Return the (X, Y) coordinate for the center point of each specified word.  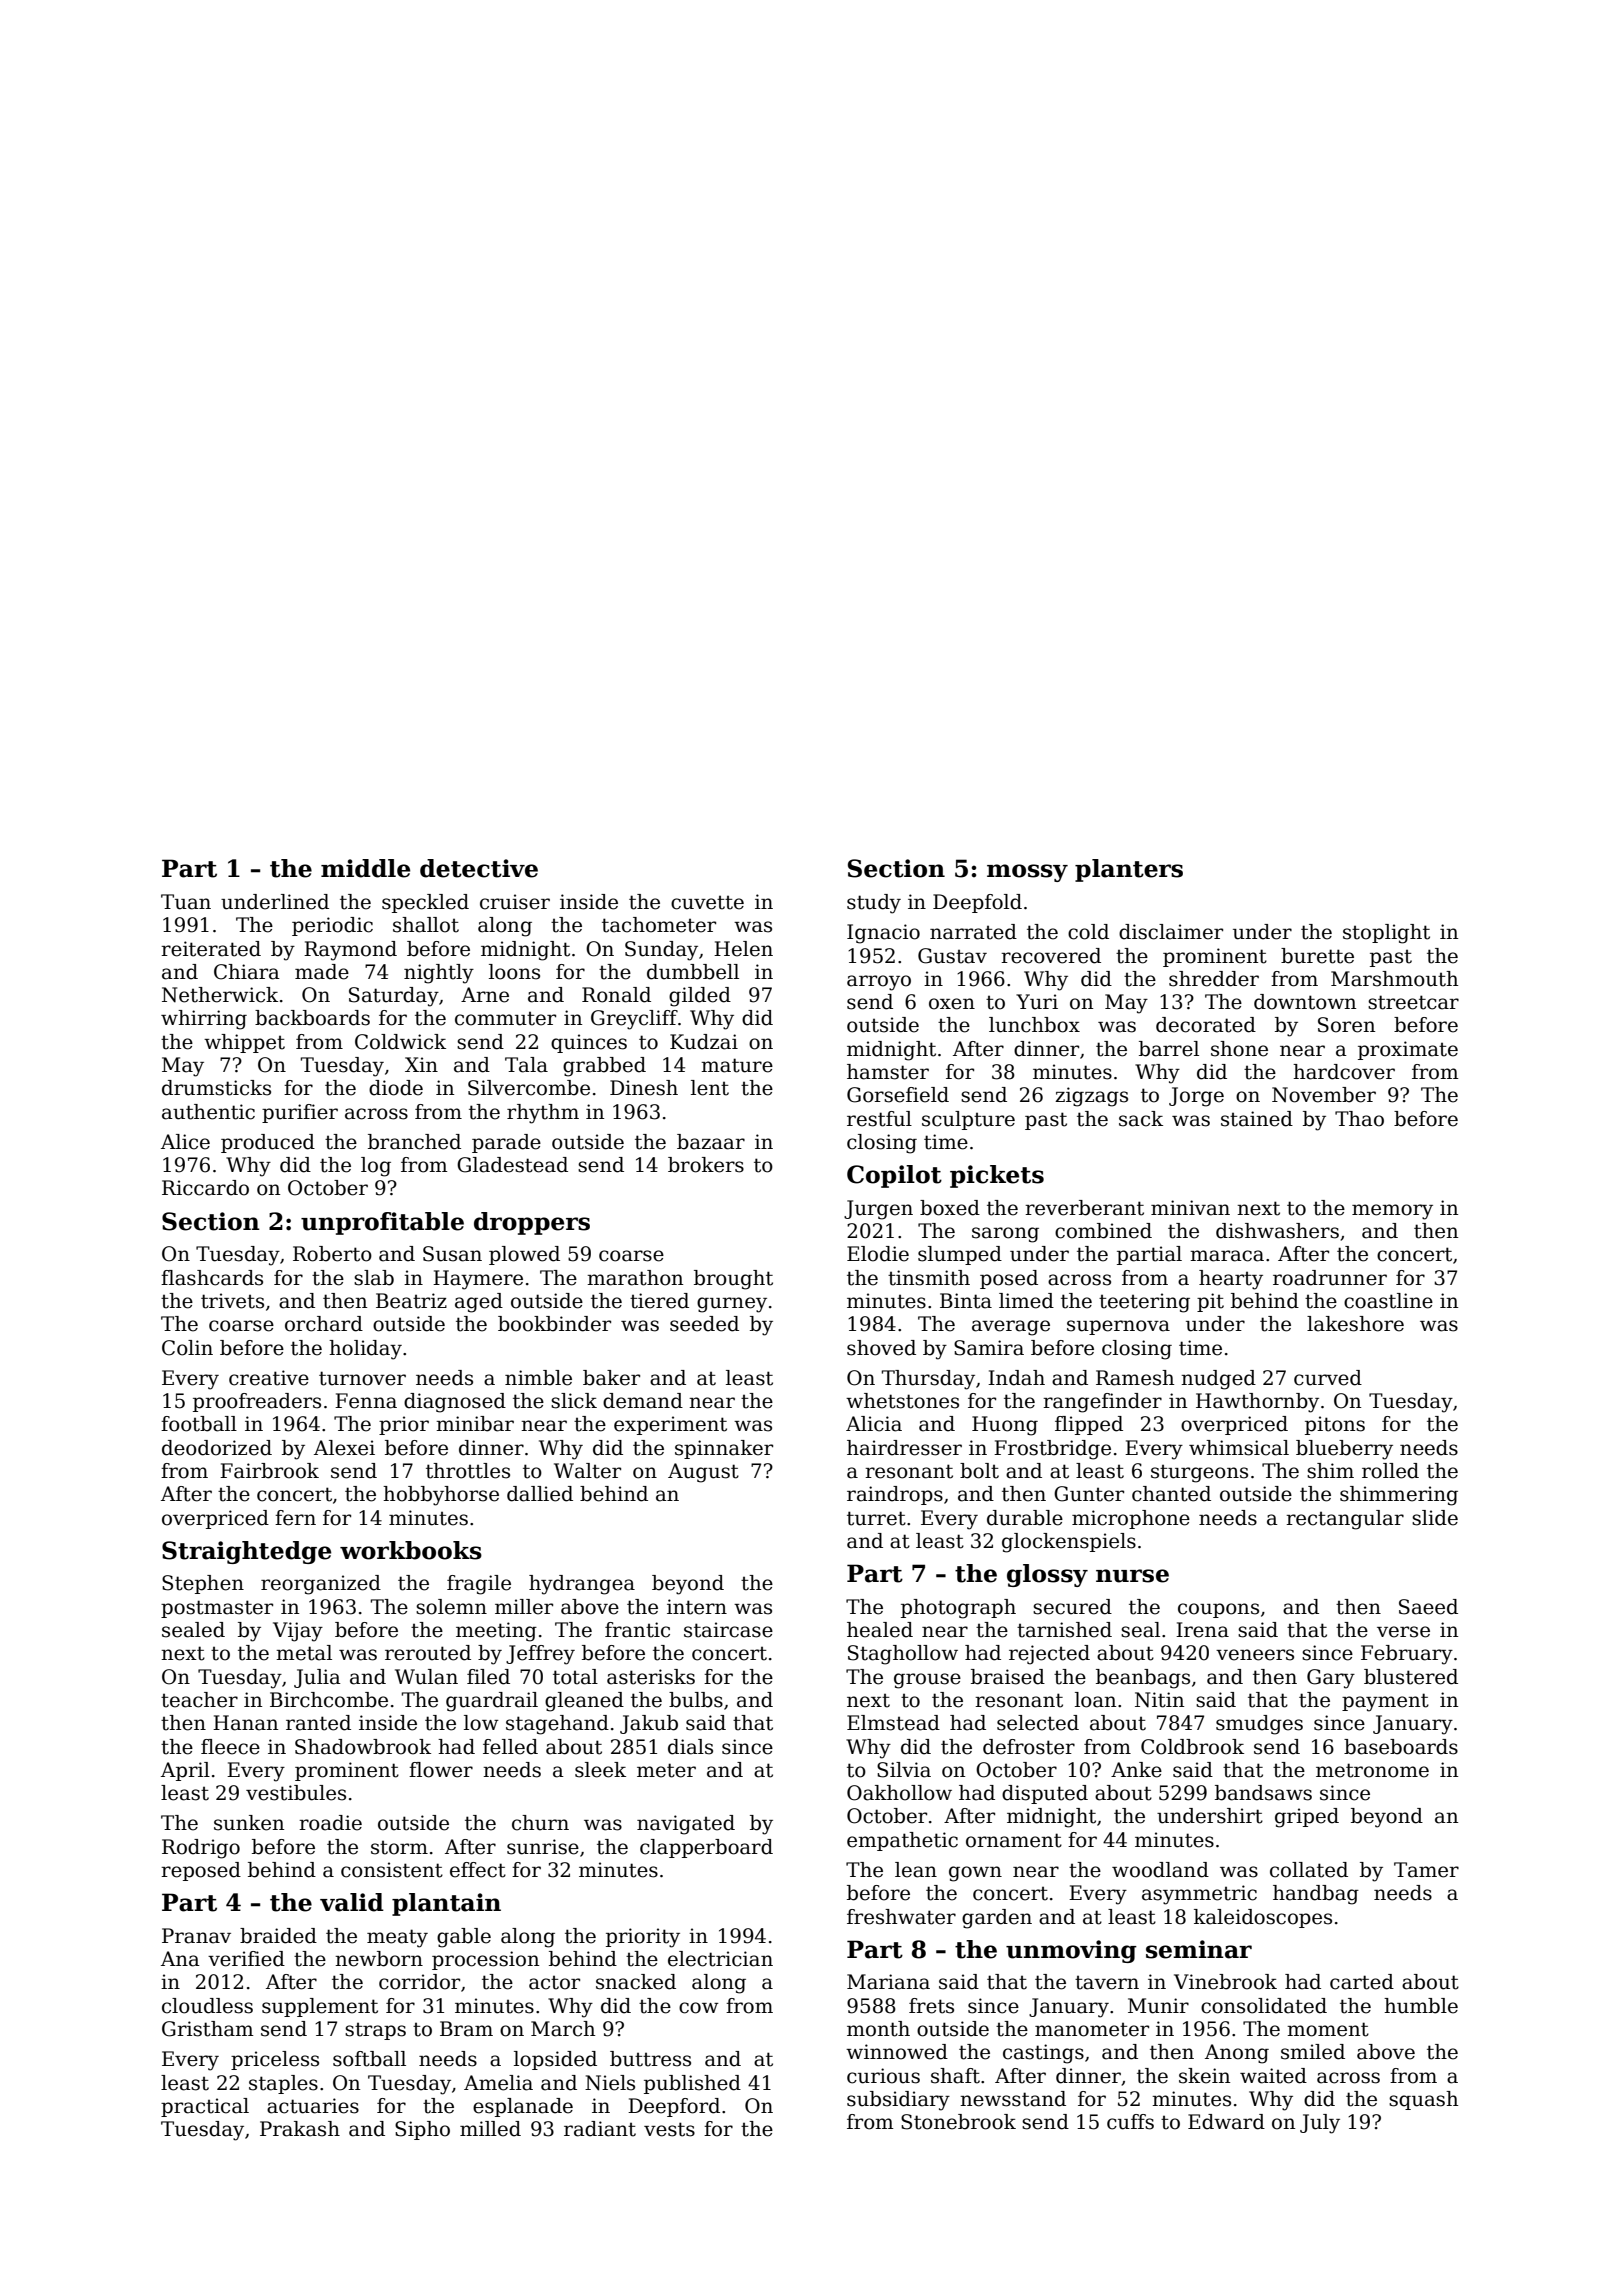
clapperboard (706, 1848)
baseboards (1401, 1747)
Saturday (394, 997)
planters (1129, 870)
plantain (446, 1904)
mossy (1027, 873)
